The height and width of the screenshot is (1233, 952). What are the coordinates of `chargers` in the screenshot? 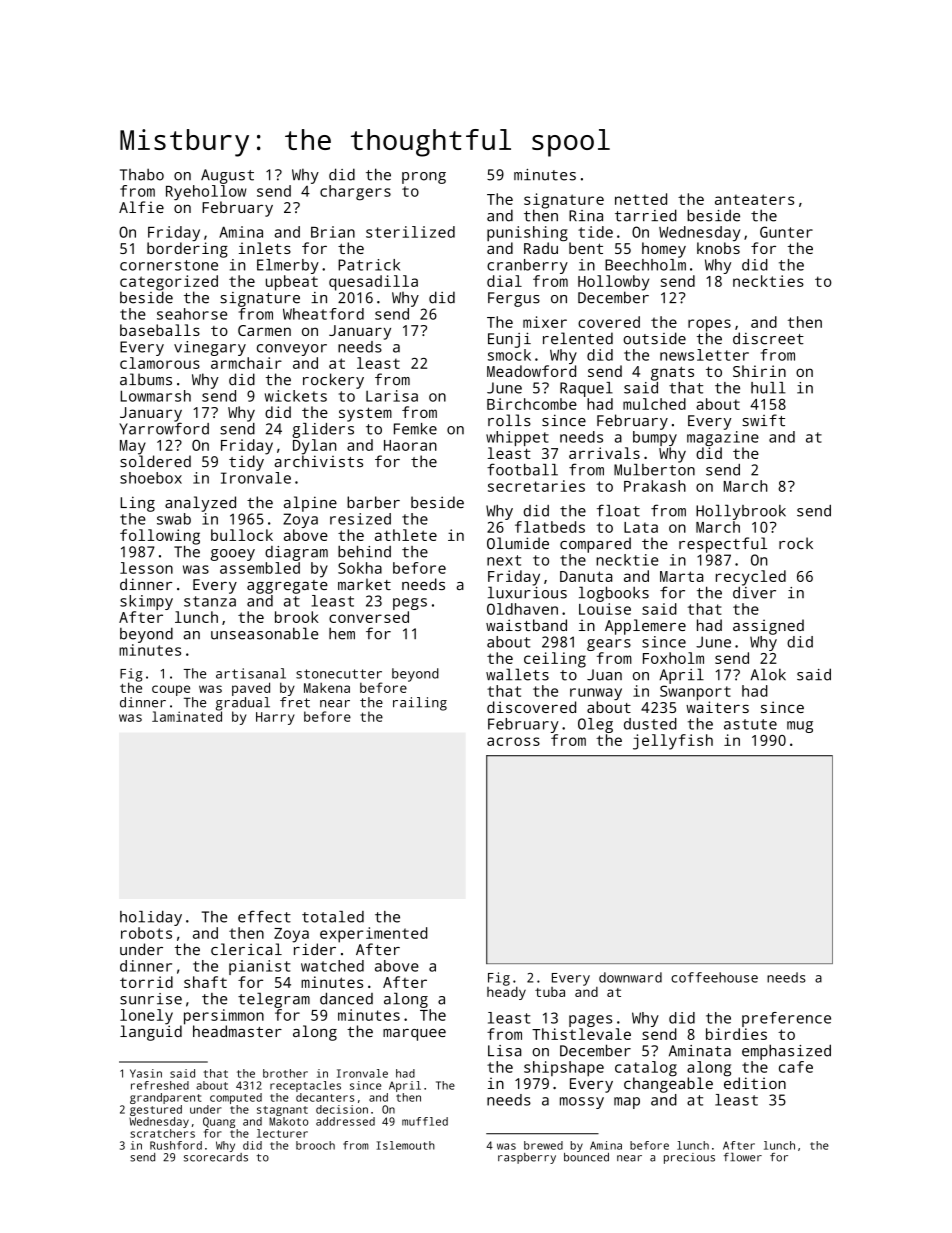 It's located at (355, 193).
